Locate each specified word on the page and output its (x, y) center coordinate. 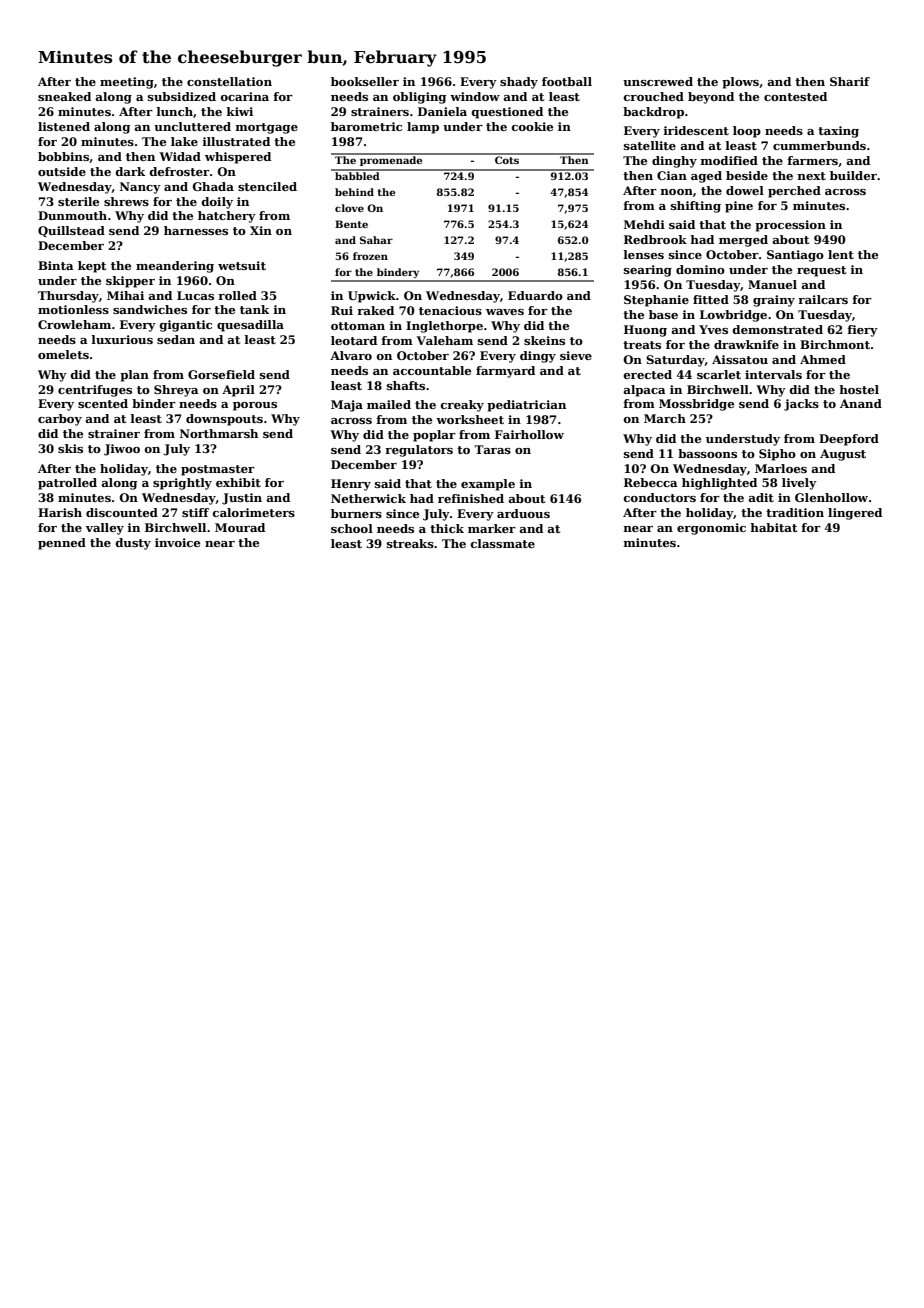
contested (795, 96)
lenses (643, 254)
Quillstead (71, 231)
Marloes (781, 468)
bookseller (365, 81)
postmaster (218, 470)
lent (841, 254)
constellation (229, 81)
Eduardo (535, 295)
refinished (471, 498)
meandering (175, 267)
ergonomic (711, 529)
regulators (419, 451)
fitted (711, 299)
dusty (133, 544)
